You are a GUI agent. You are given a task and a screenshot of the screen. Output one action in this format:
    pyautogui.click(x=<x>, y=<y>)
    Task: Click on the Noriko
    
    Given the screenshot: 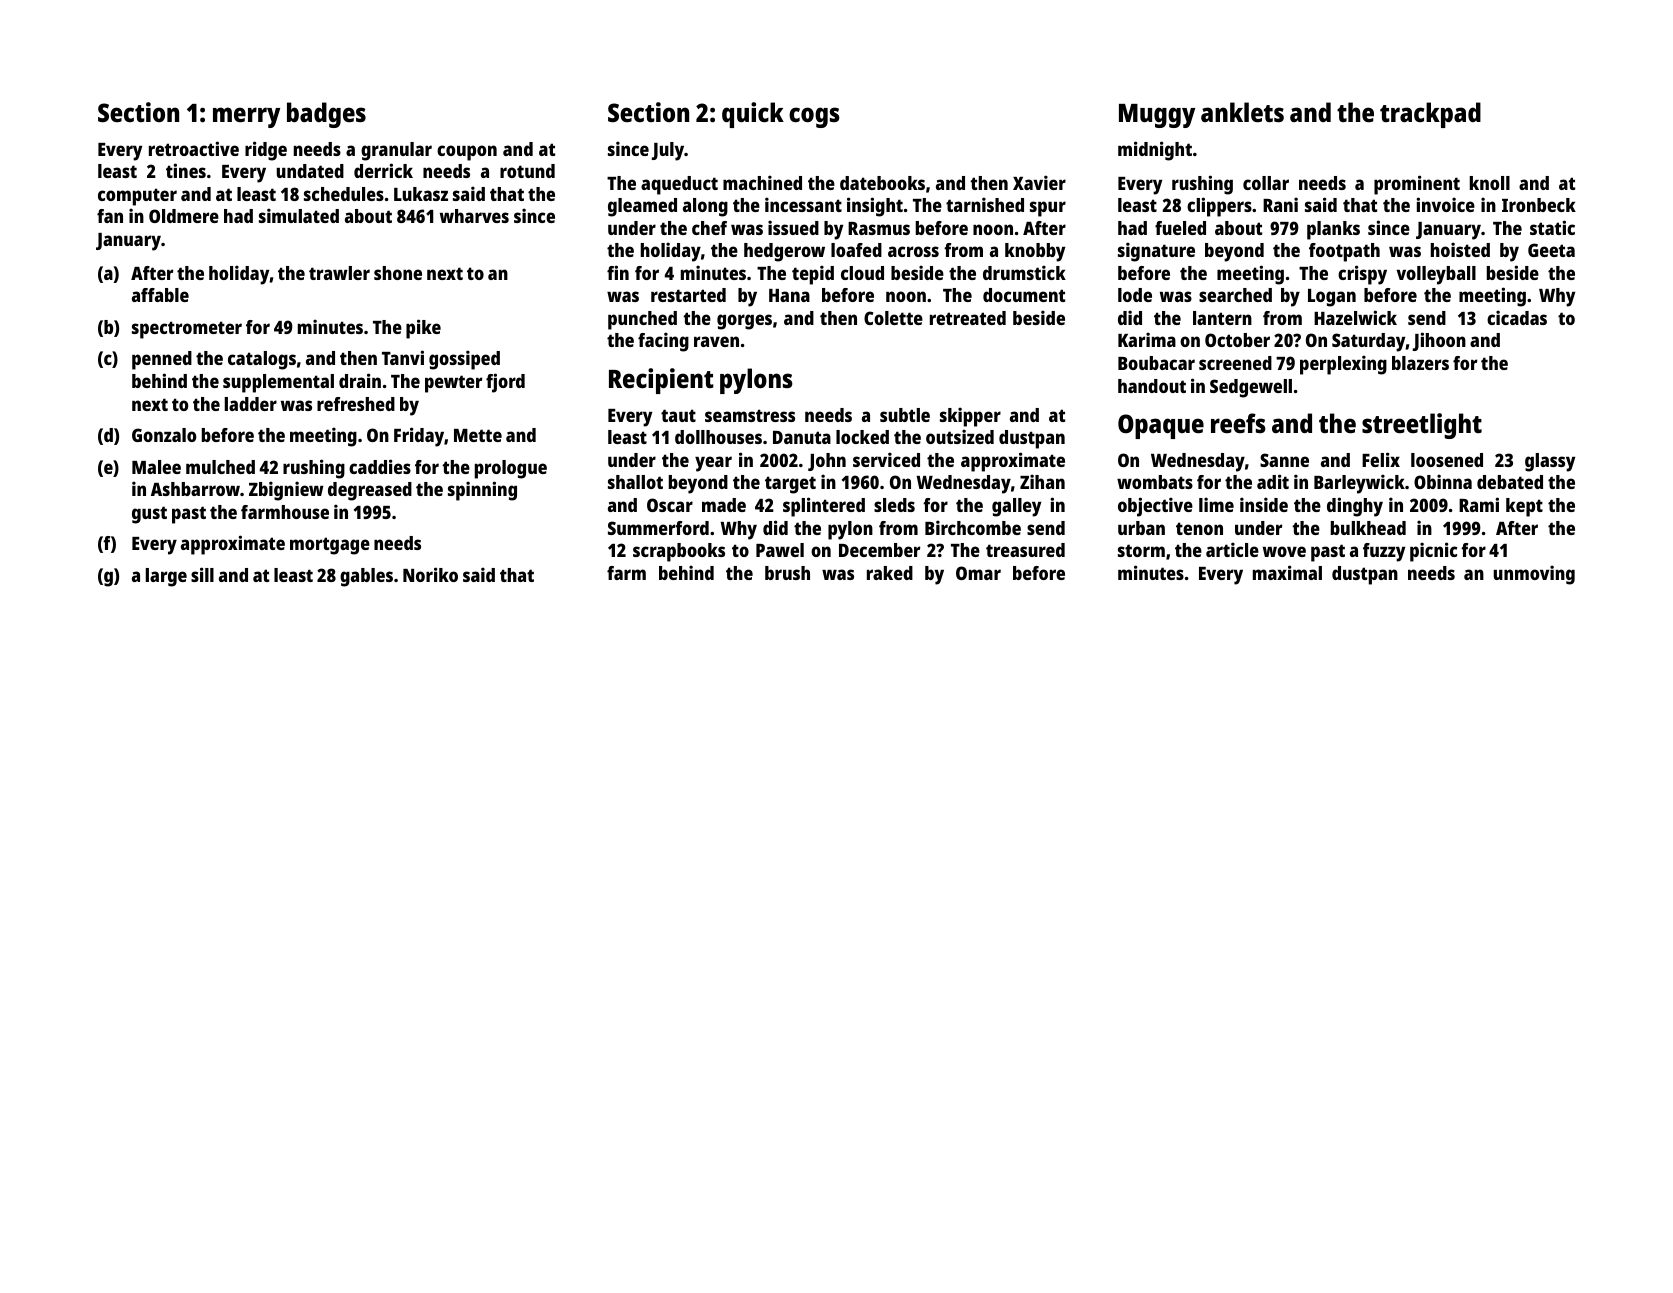 What is the action you would take?
    pyautogui.click(x=430, y=574)
